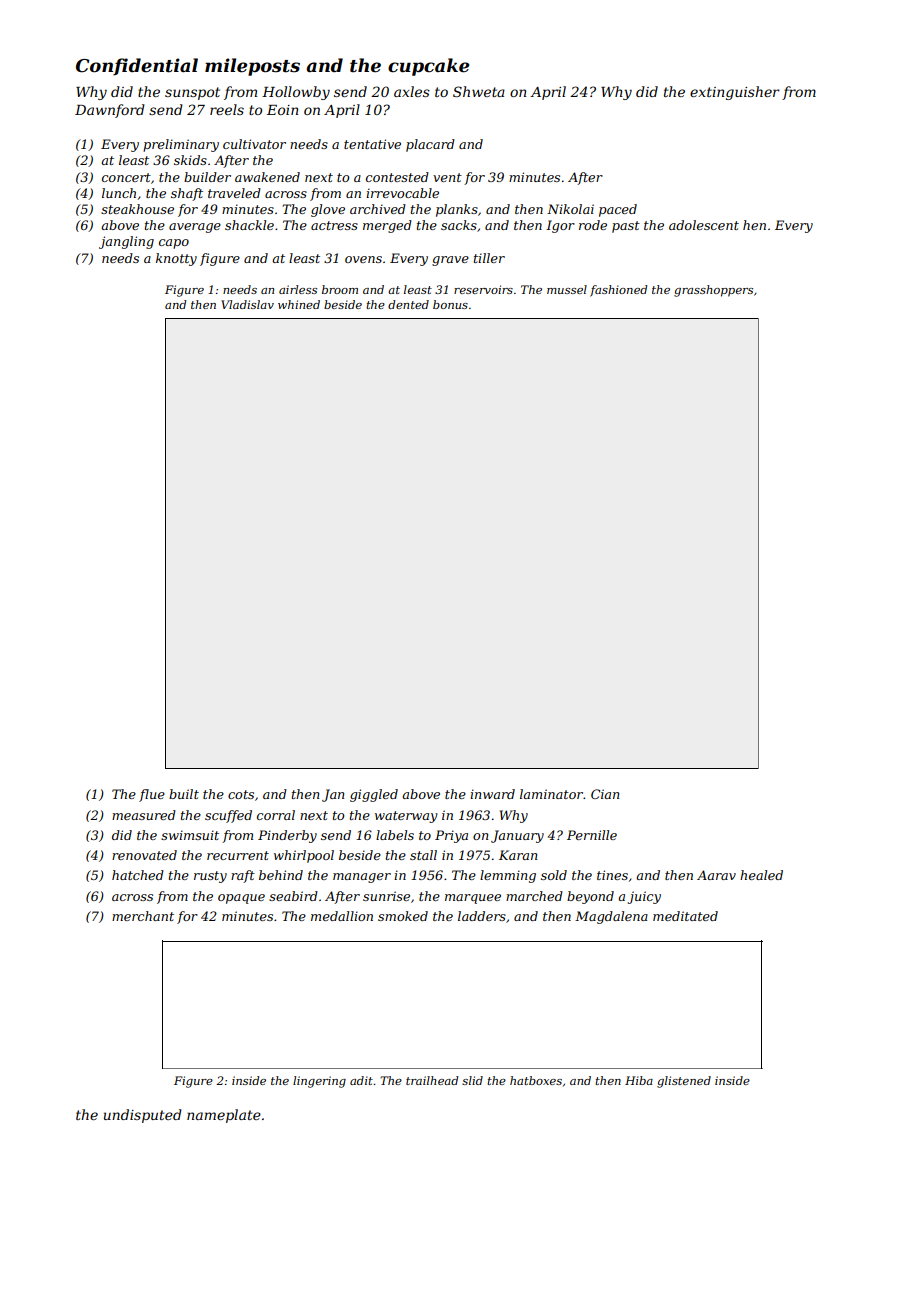 This screenshot has height=1308, width=924. I want to click on grasshoppers, so click(713, 291).
